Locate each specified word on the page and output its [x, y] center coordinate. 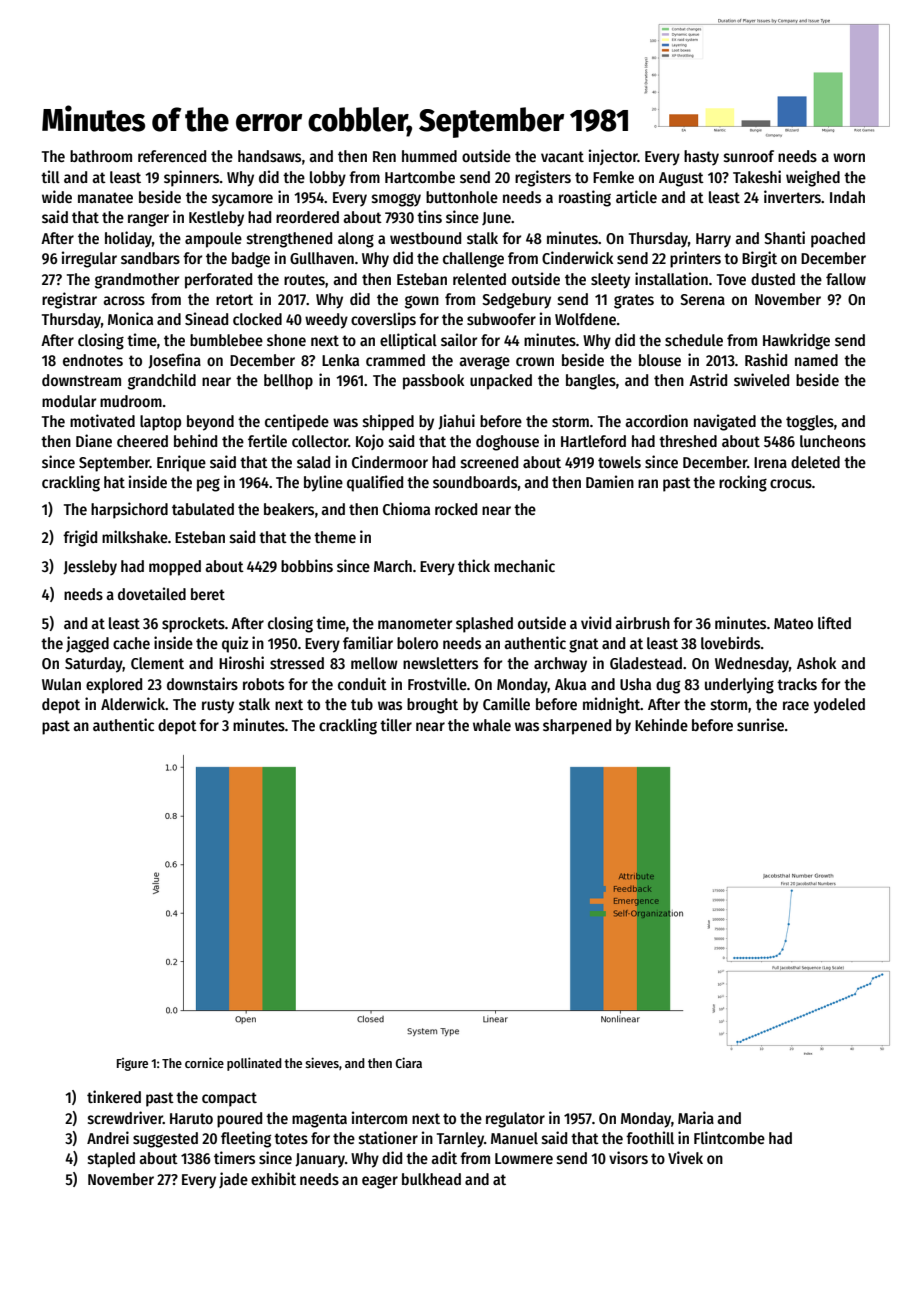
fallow [846, 279]
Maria [696, 1117]
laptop [160, 423]
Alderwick [133, 704]
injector [613, 157]
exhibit [273, 1178]
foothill [650, 1137]
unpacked [501, 382]
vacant [562, 156]
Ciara [408, 1062]
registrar [69, 300]
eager [380, 1182]
